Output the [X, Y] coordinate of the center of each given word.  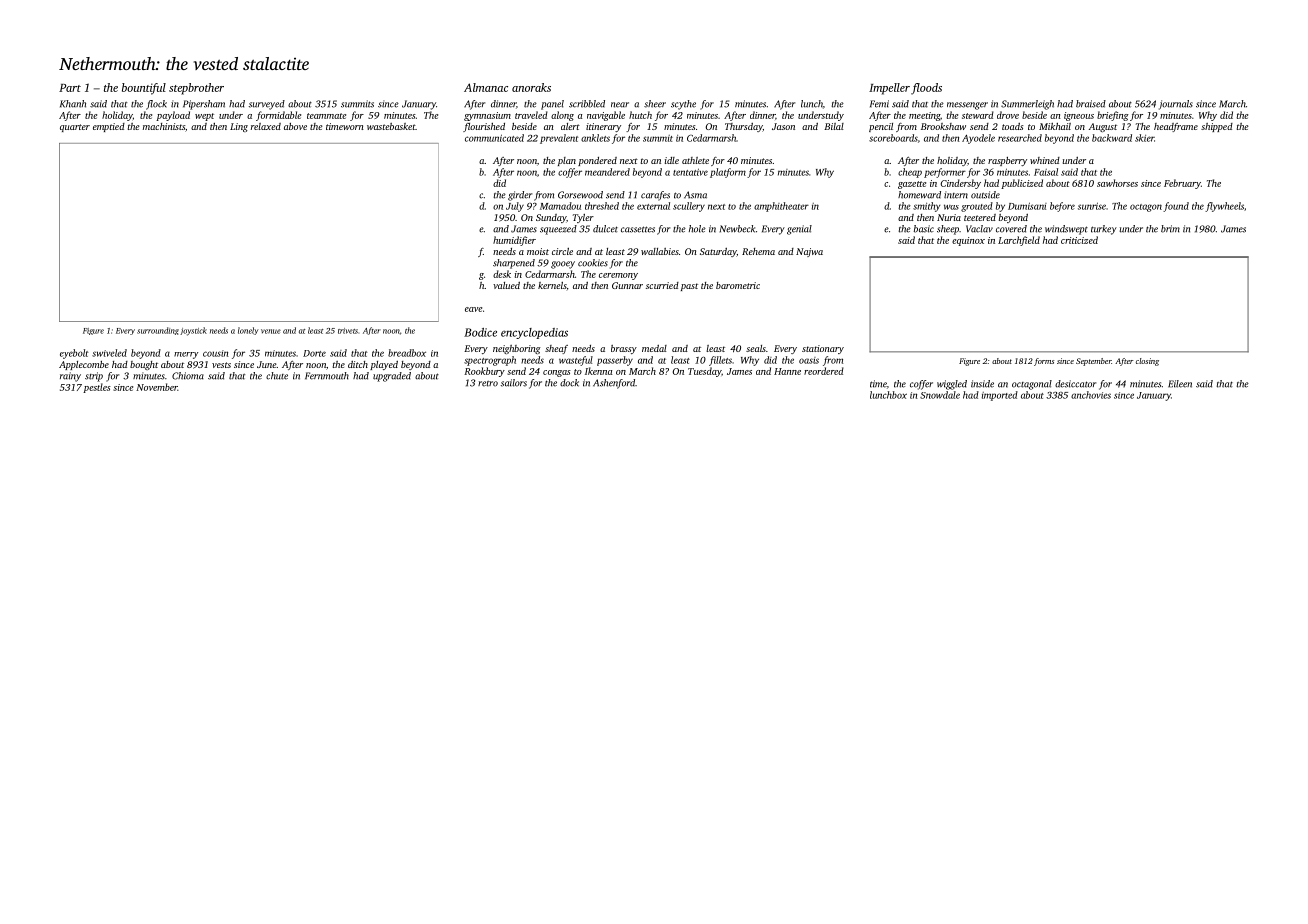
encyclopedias [534, 333]
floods [926, 89]
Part [70, 88]
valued [506, 285]
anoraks [531, 87]
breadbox [407, 353]
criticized [1079, 240]
